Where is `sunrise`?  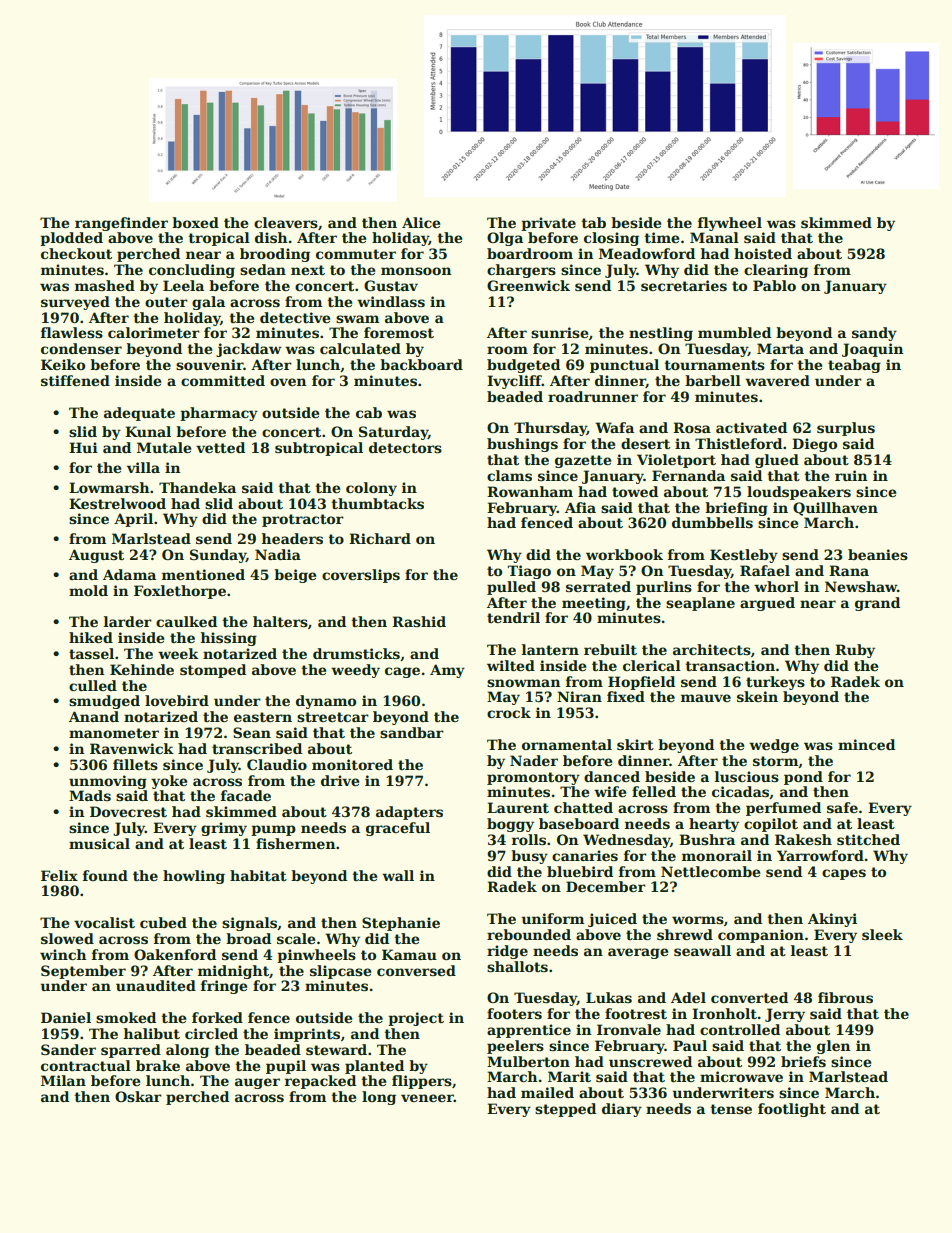 sunrise is located at coordinates (559, 332).
